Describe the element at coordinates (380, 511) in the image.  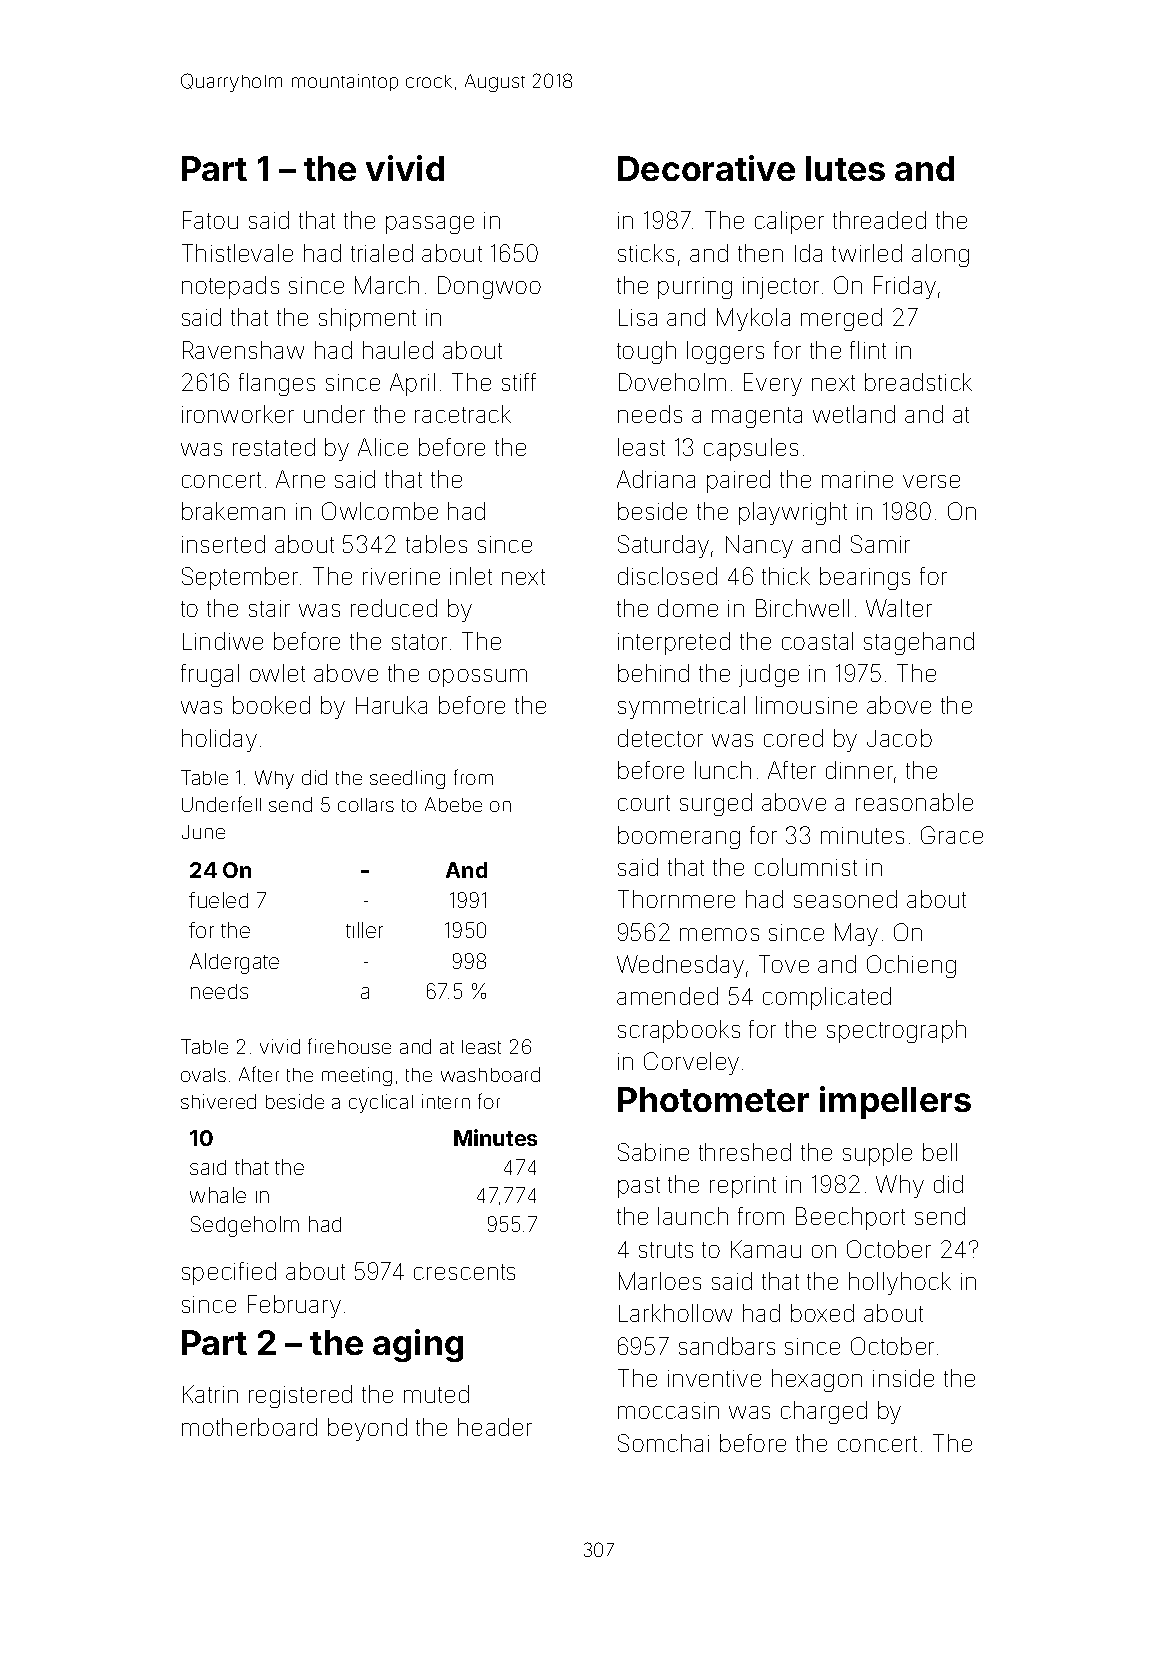
I see `Owlcombe` at that location.
